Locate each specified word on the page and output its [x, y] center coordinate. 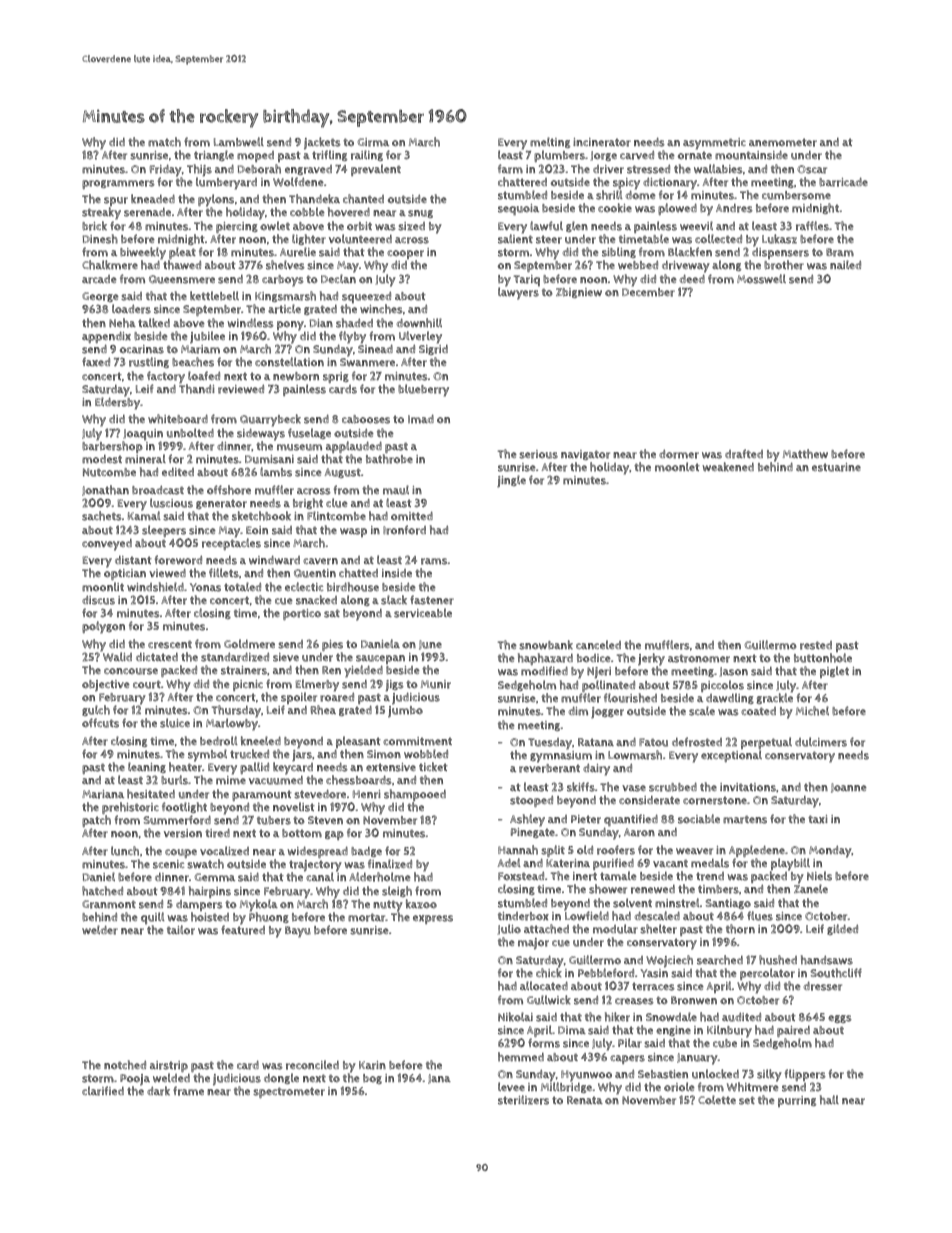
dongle [281, 1078]
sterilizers [523, 1100]
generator [221, 504]
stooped [531, 801]
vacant [670, 863]
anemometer [783, 142]
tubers [274, 820]
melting [550, 142]
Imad [421, 419]
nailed [845, 264]
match [164, 142]
